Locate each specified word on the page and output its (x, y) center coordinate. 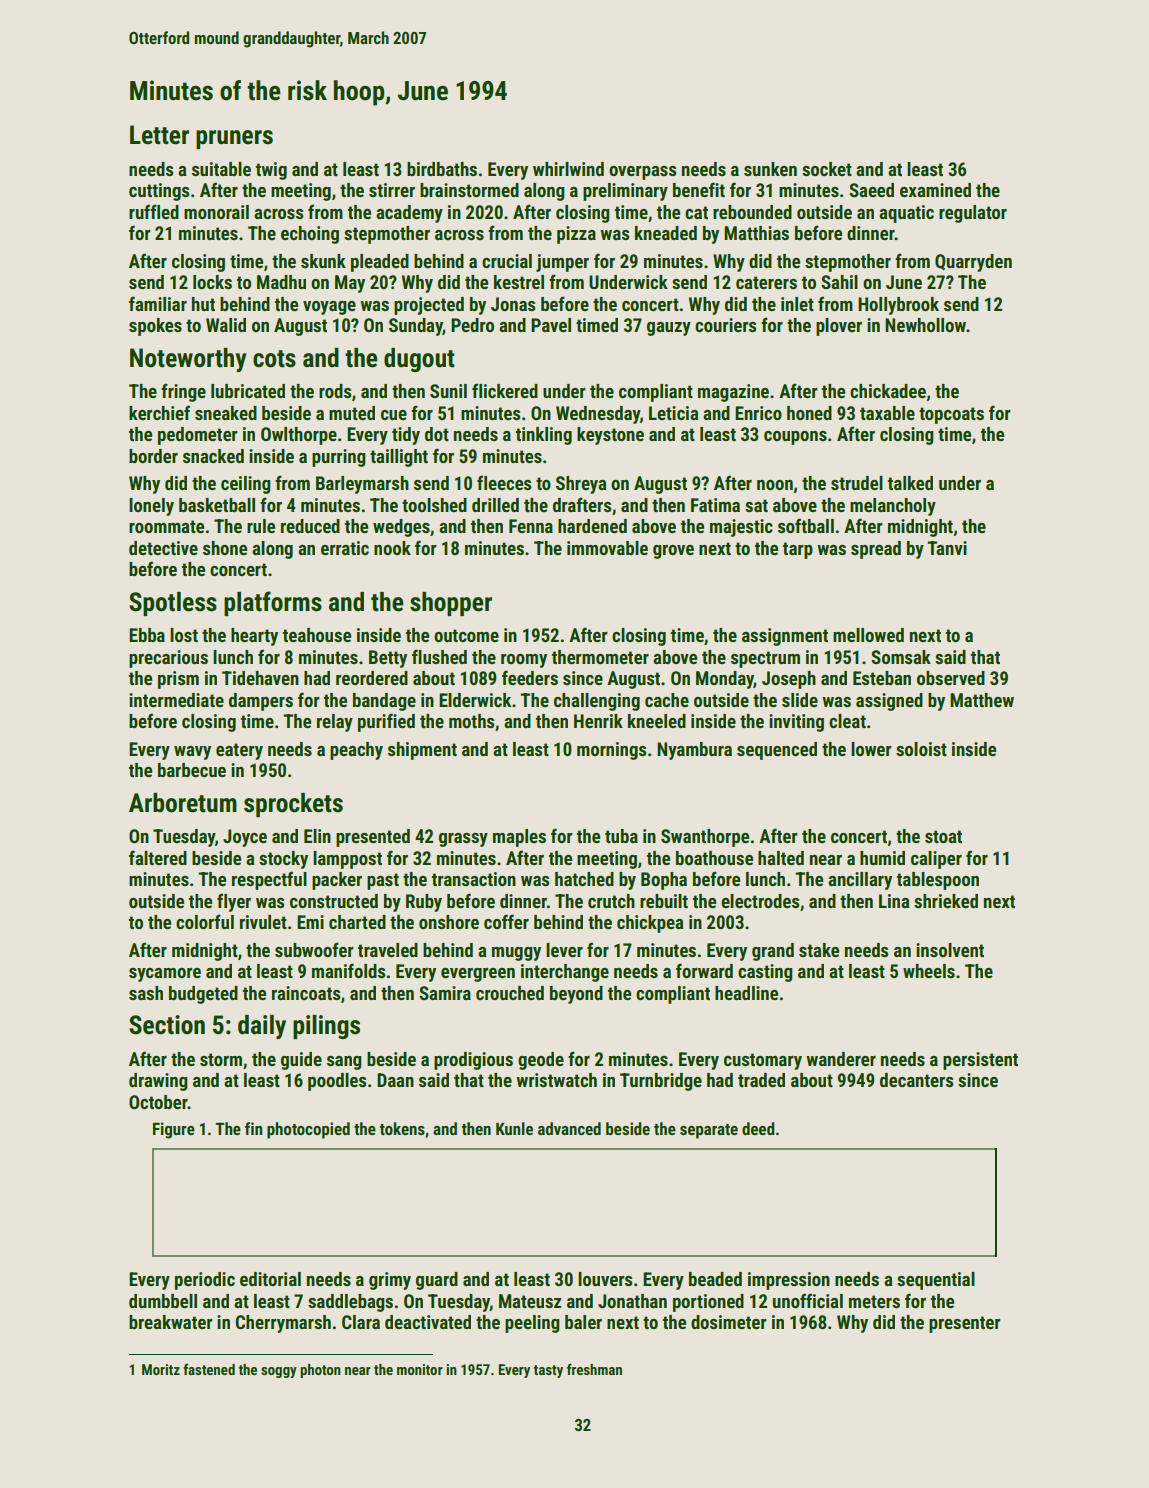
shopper (451, 604)
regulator (973, 214)
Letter (159, 135)
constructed (334, 901)
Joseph (789, 680)
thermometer (600, 657)
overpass (643, 173)
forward (704, 970)
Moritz (161, 1369)
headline (746, 993)
